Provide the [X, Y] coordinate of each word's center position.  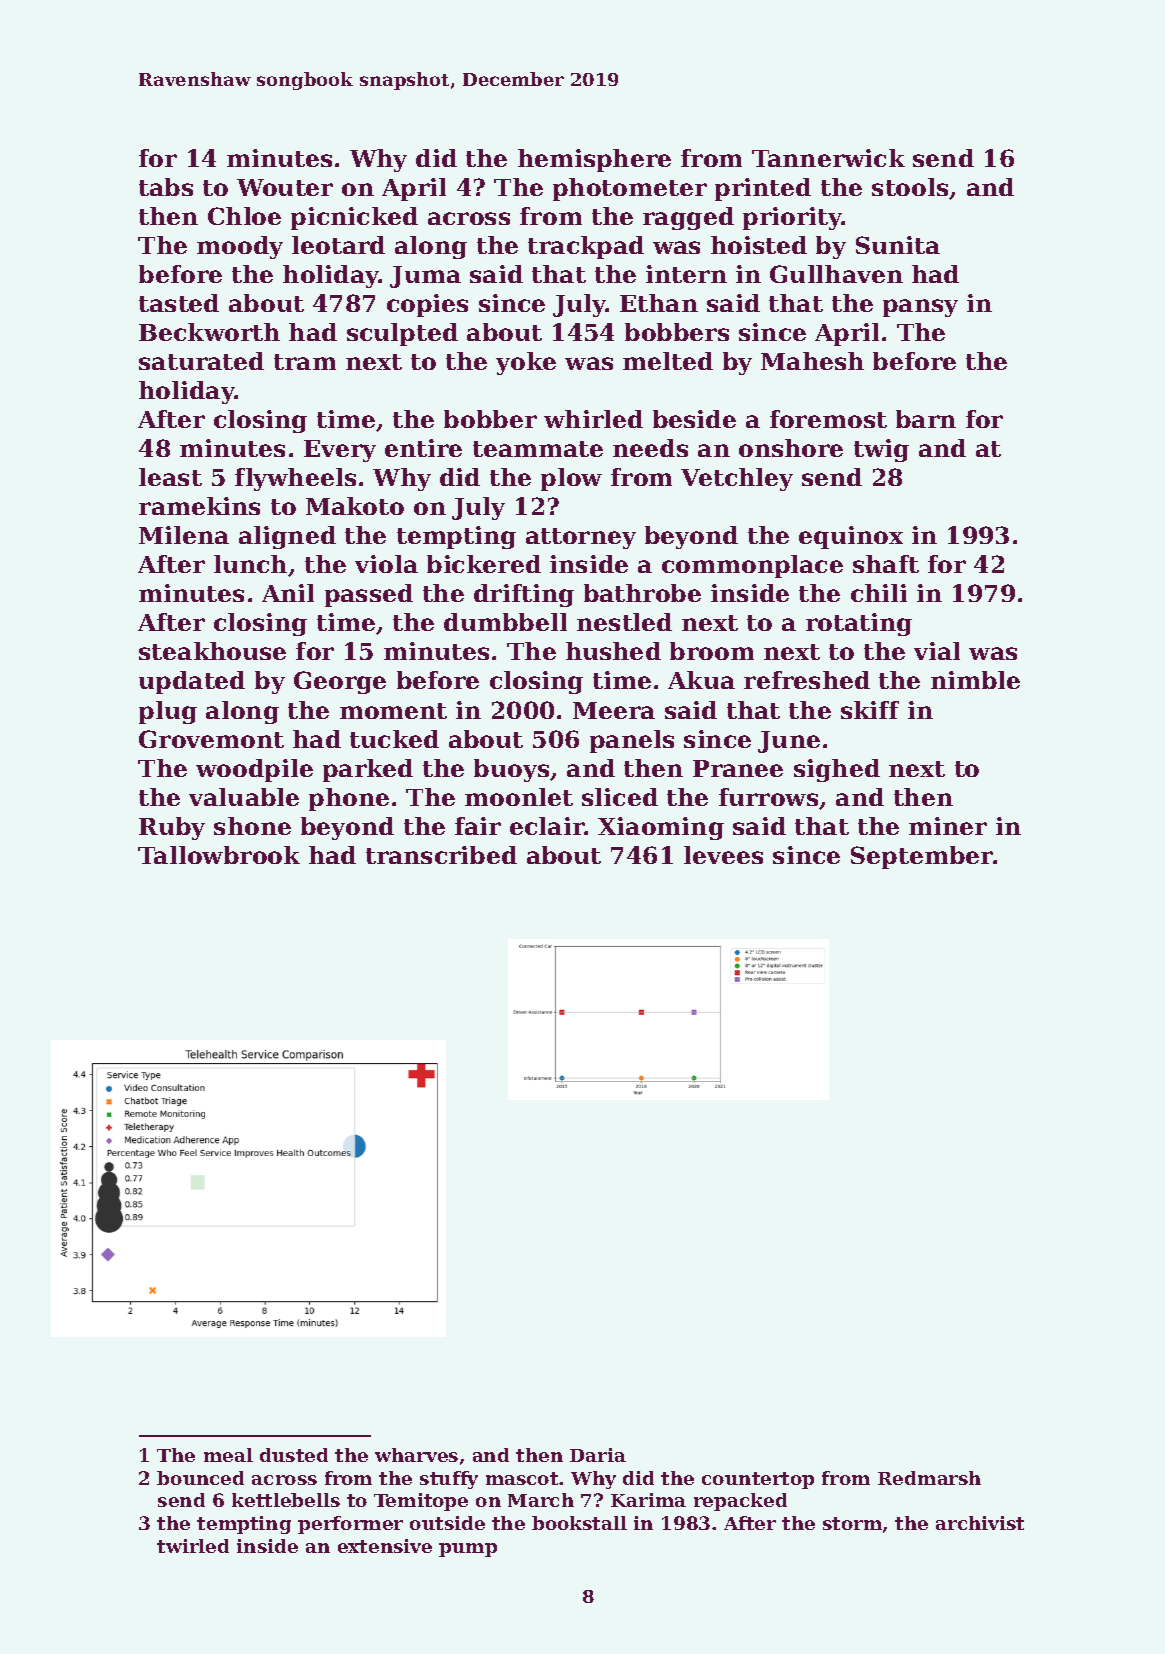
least [170, 477]
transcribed [441, 855]
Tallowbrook [219, 855]
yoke [526, 363]
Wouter [285, 187]
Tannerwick [828, 158]
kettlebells [286, 1500]
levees [723, 855]
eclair [547, 826]
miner [948, 826]
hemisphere [594, 160]
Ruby [172, 828]
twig [881, 450]
